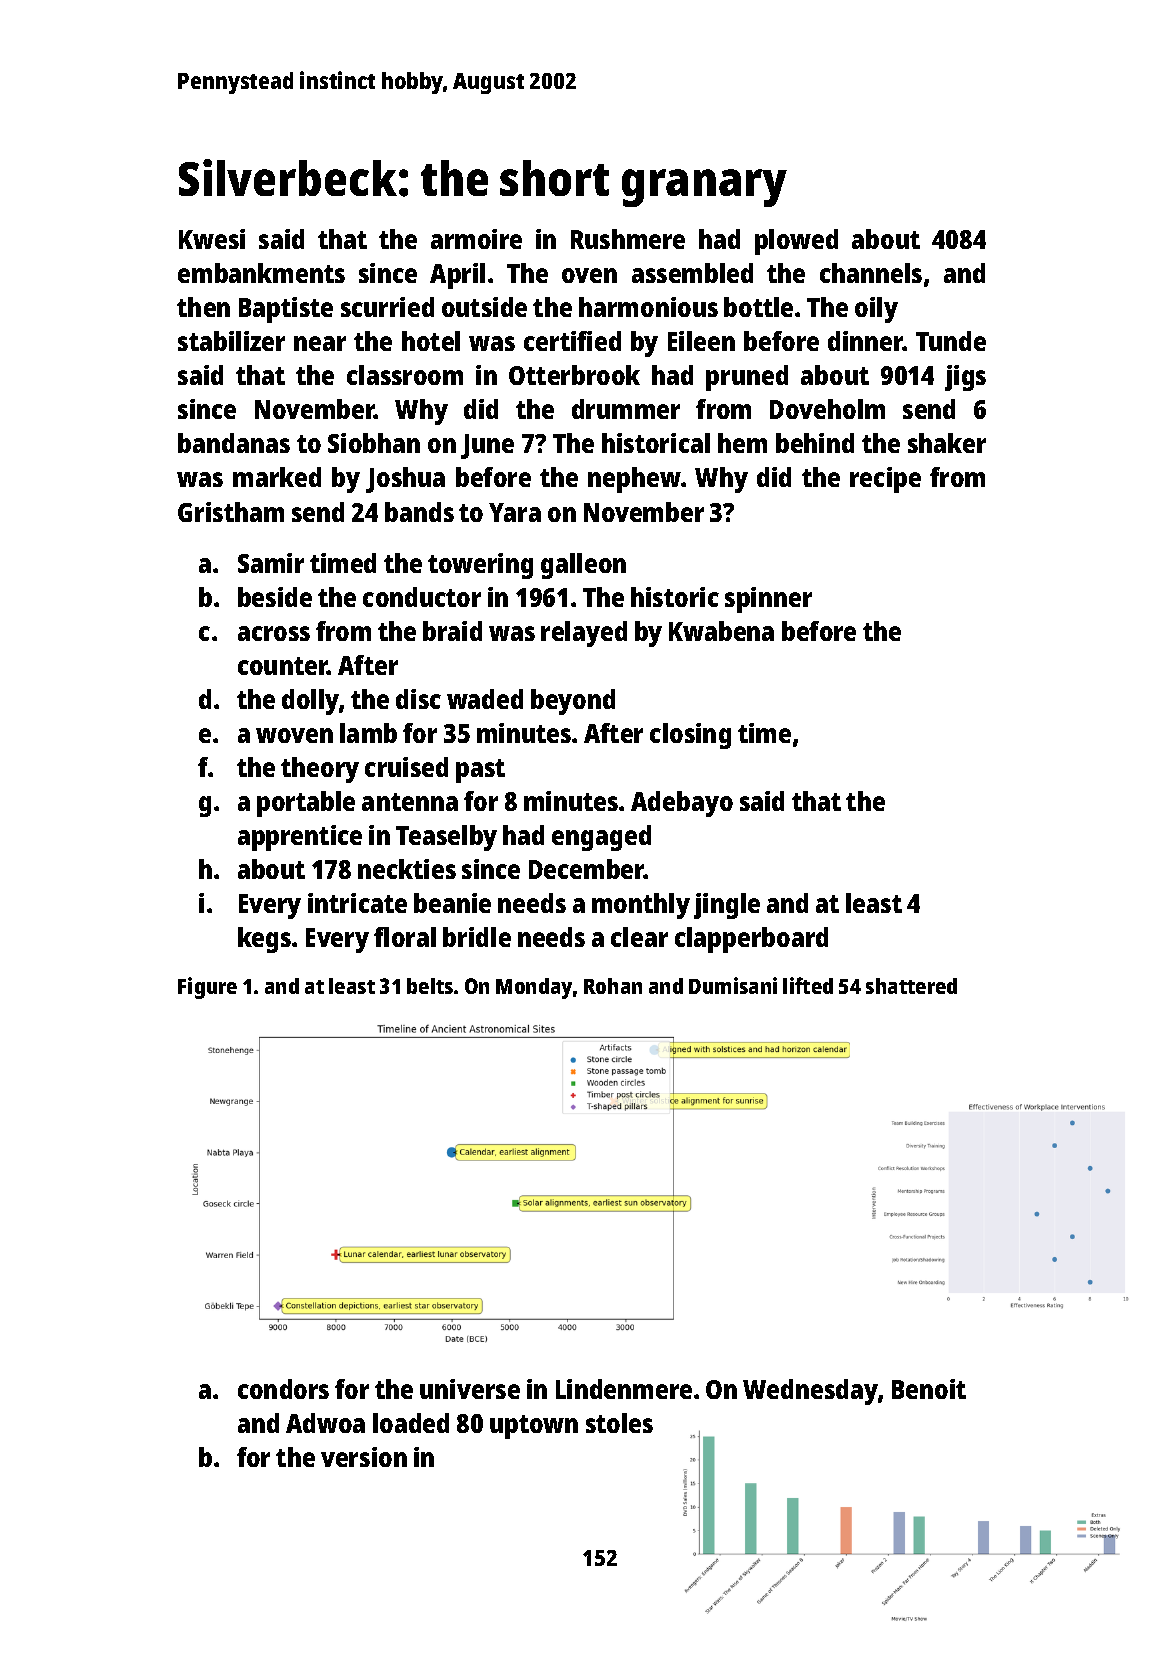  Describe the element at coordinates (212, 239) in the screenshot. I see `Kwesi` at that location.
